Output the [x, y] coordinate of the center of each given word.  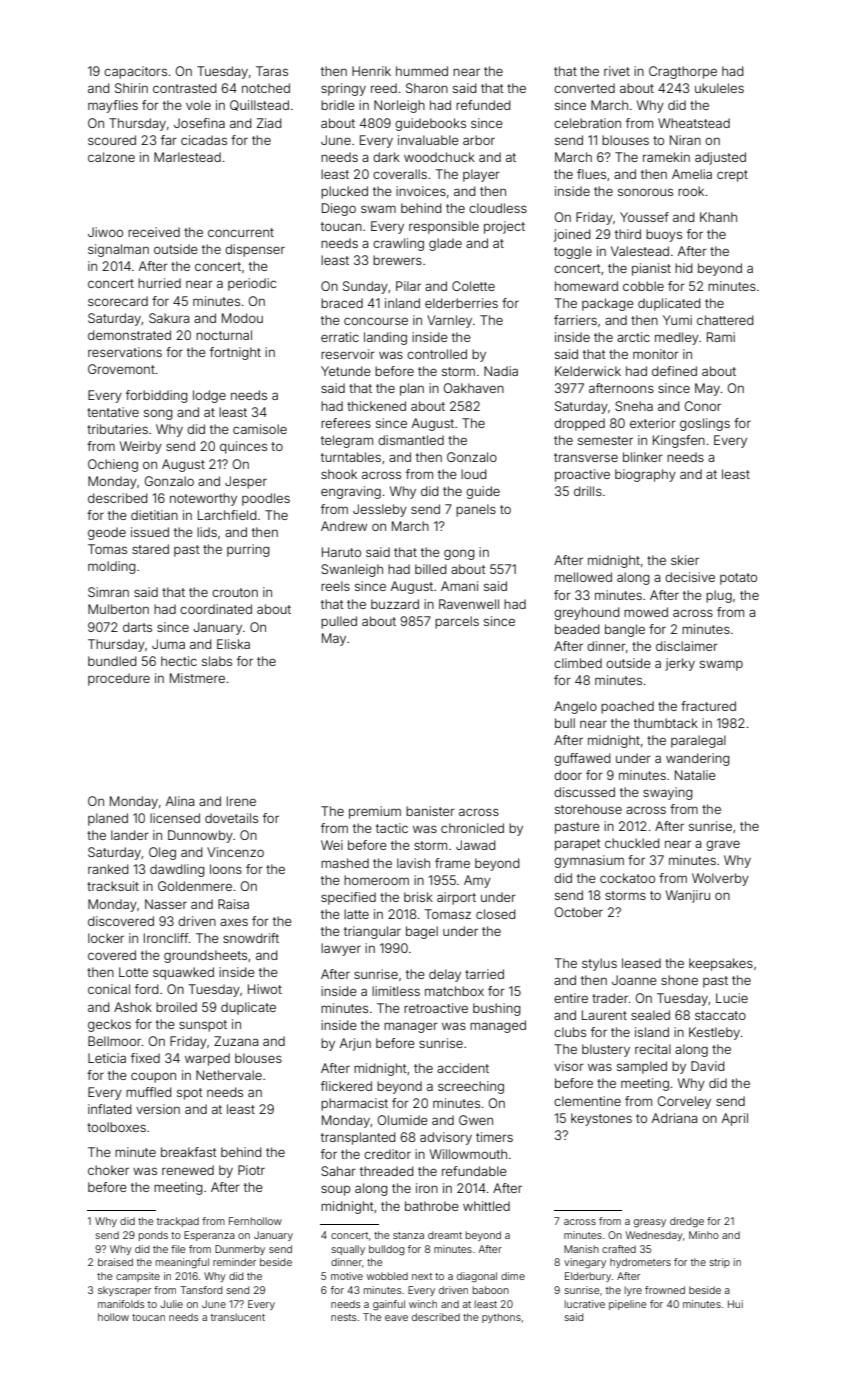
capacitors [135, 72]
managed [498, 1026]
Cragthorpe [683, 72]
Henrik [371, 71]
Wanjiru [688, 896]
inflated [110, 1109]
